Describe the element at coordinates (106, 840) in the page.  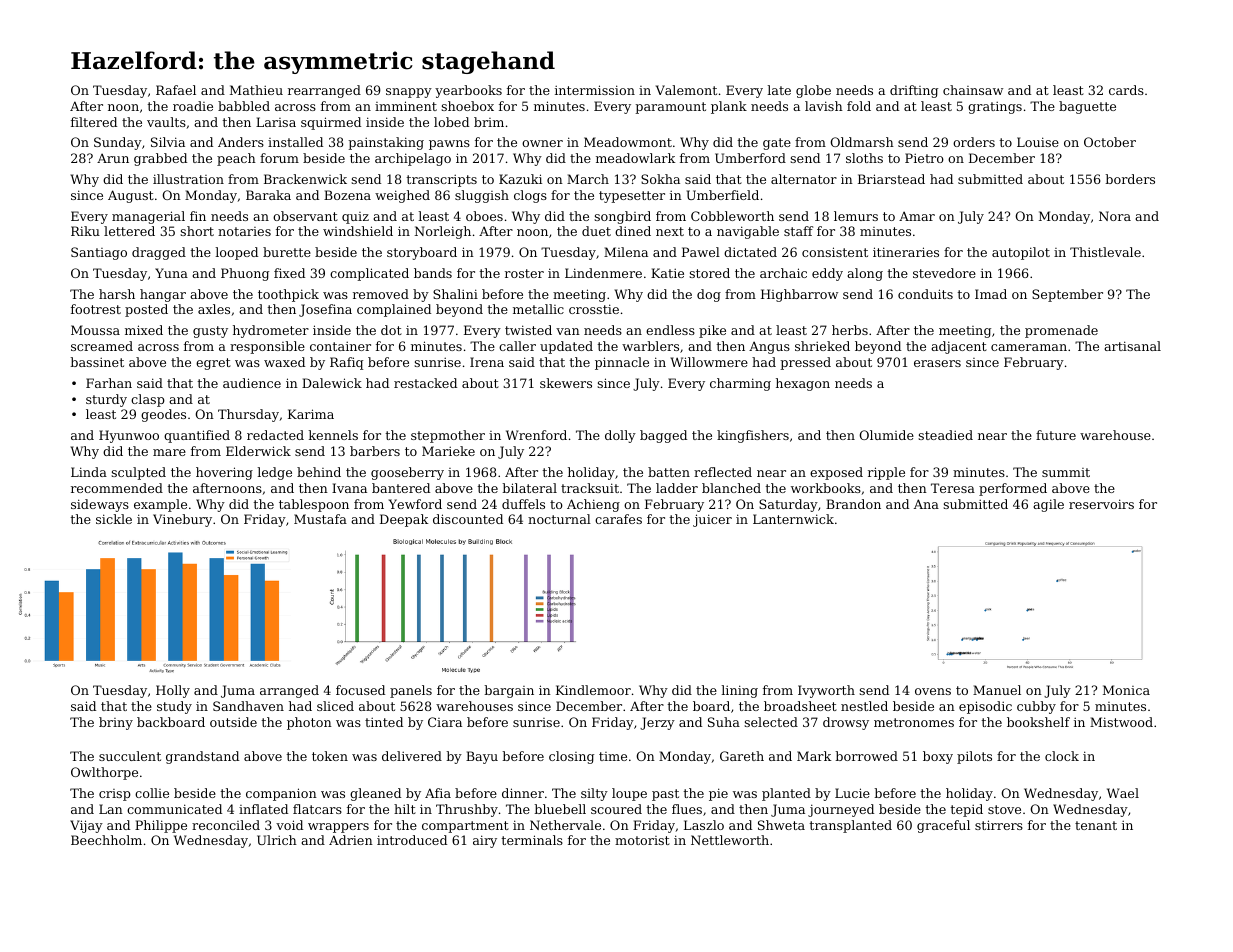
I see `Beechholm` at that location.
